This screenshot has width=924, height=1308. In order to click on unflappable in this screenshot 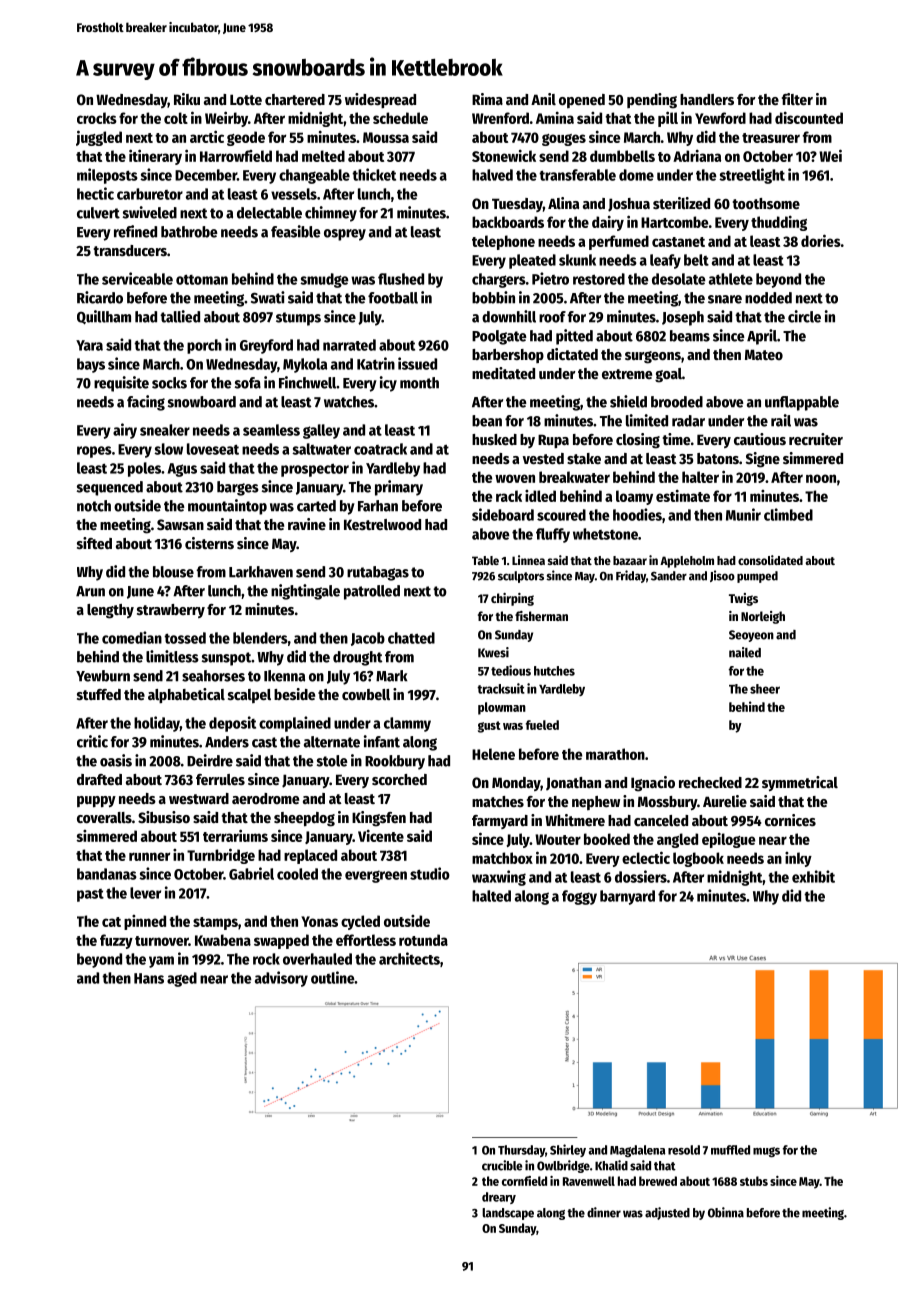, I will do `click(802, 403)`.
